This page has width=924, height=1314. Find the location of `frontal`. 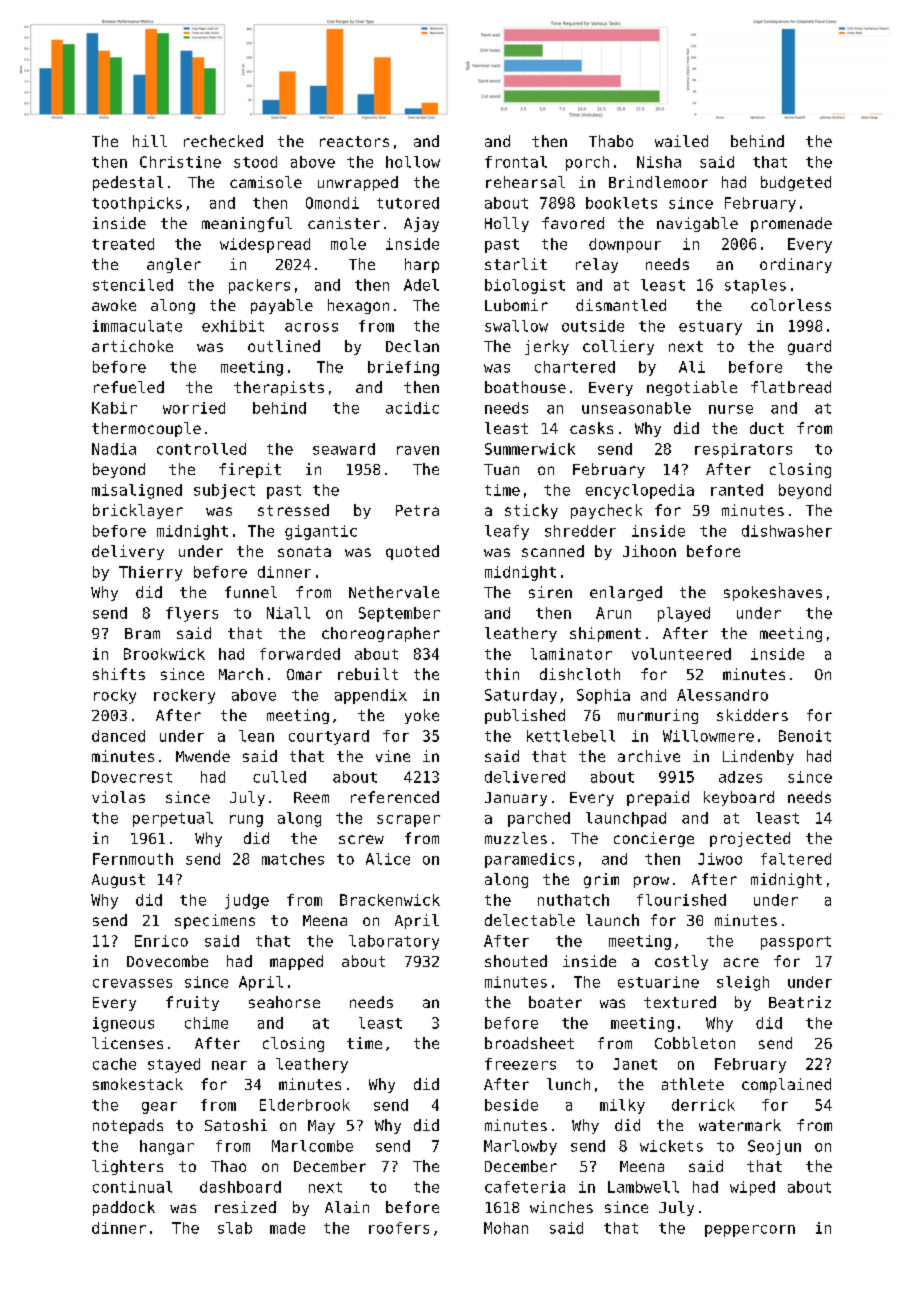

frontal is located at coordinates (516, 162).
